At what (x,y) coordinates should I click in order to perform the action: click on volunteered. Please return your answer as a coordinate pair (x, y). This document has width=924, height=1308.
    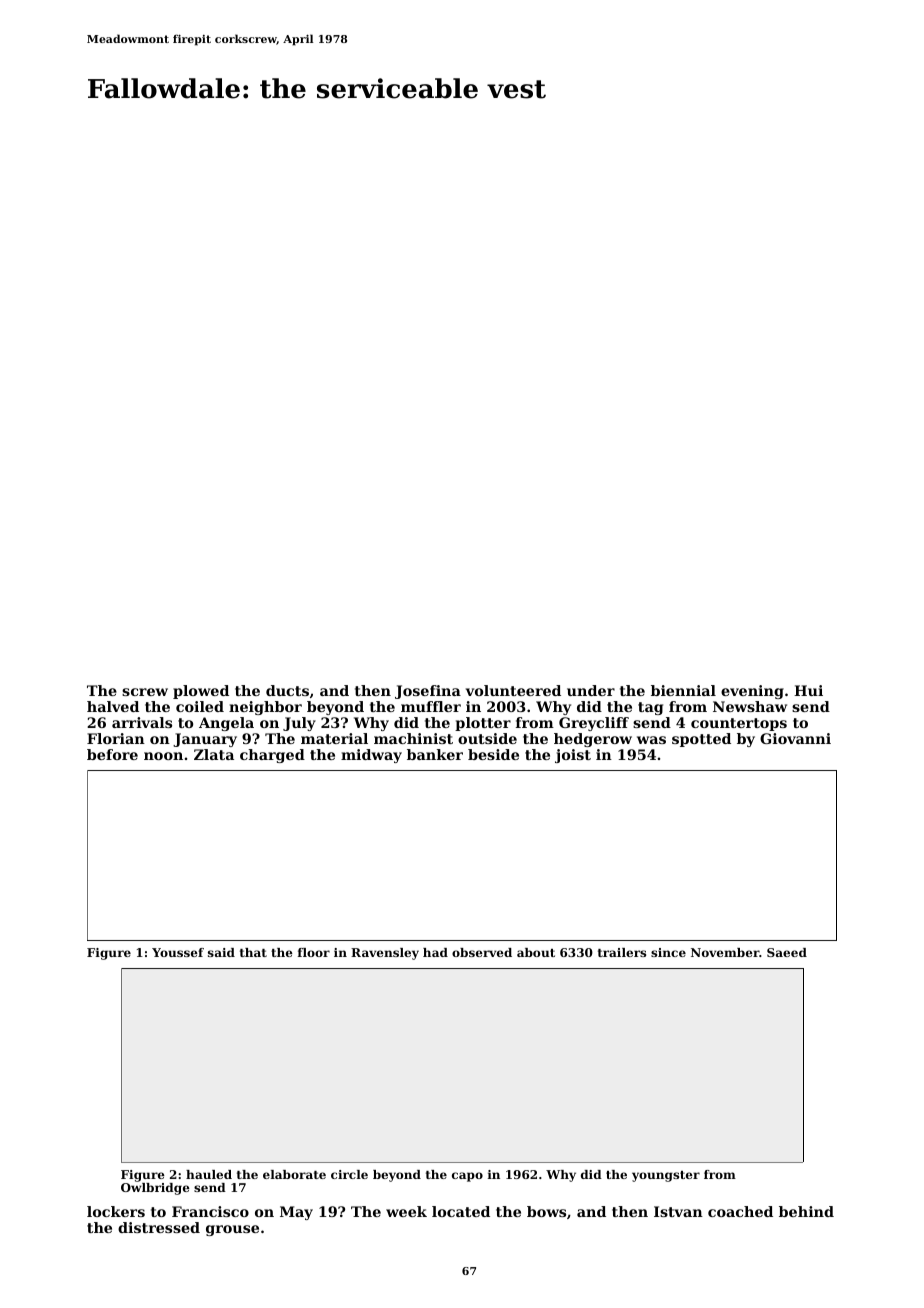
    Looking at the image, I should click on (513, 690).
